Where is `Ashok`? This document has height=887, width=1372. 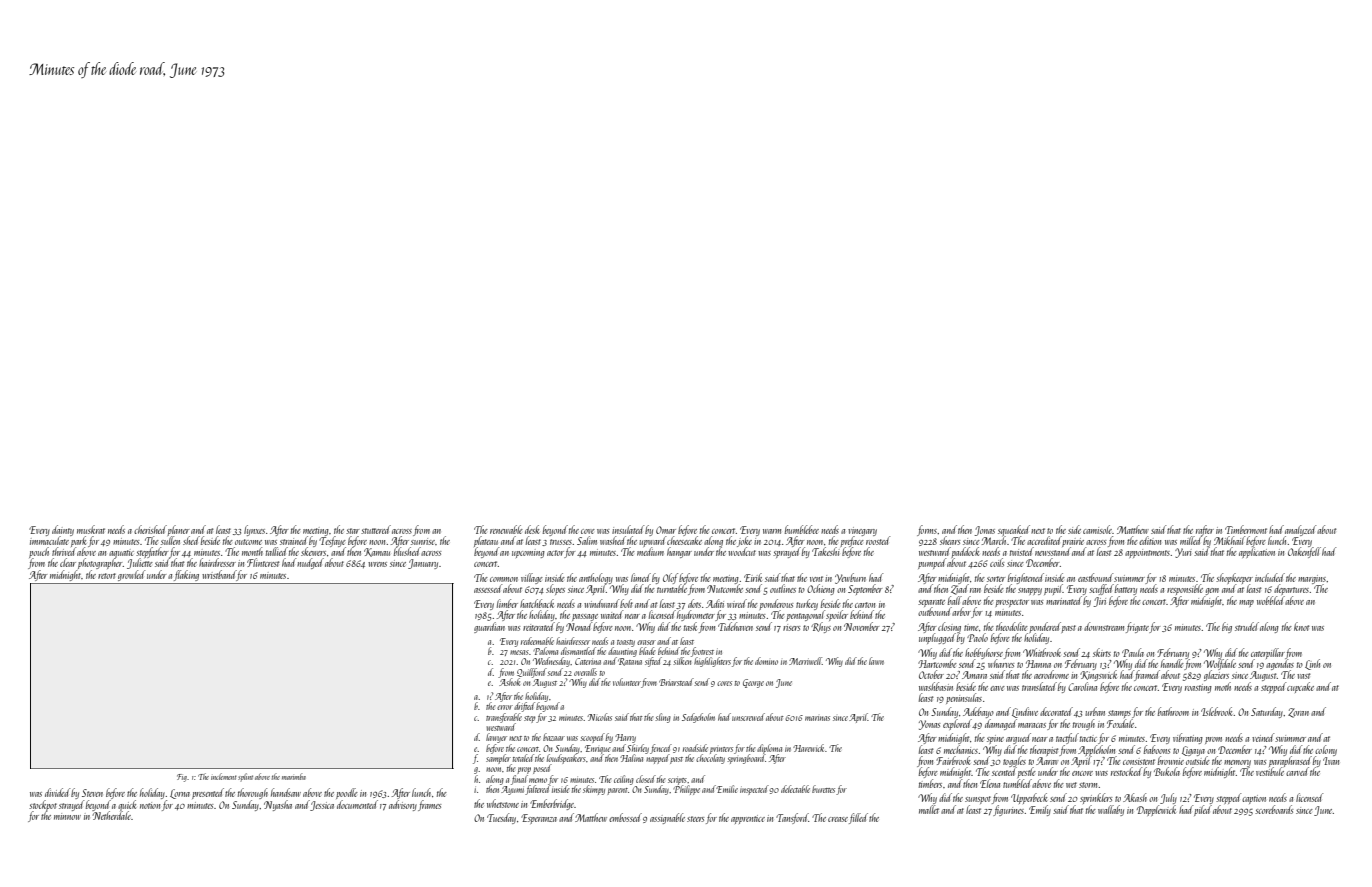 Ashok is located at coordinates (509, 682).
